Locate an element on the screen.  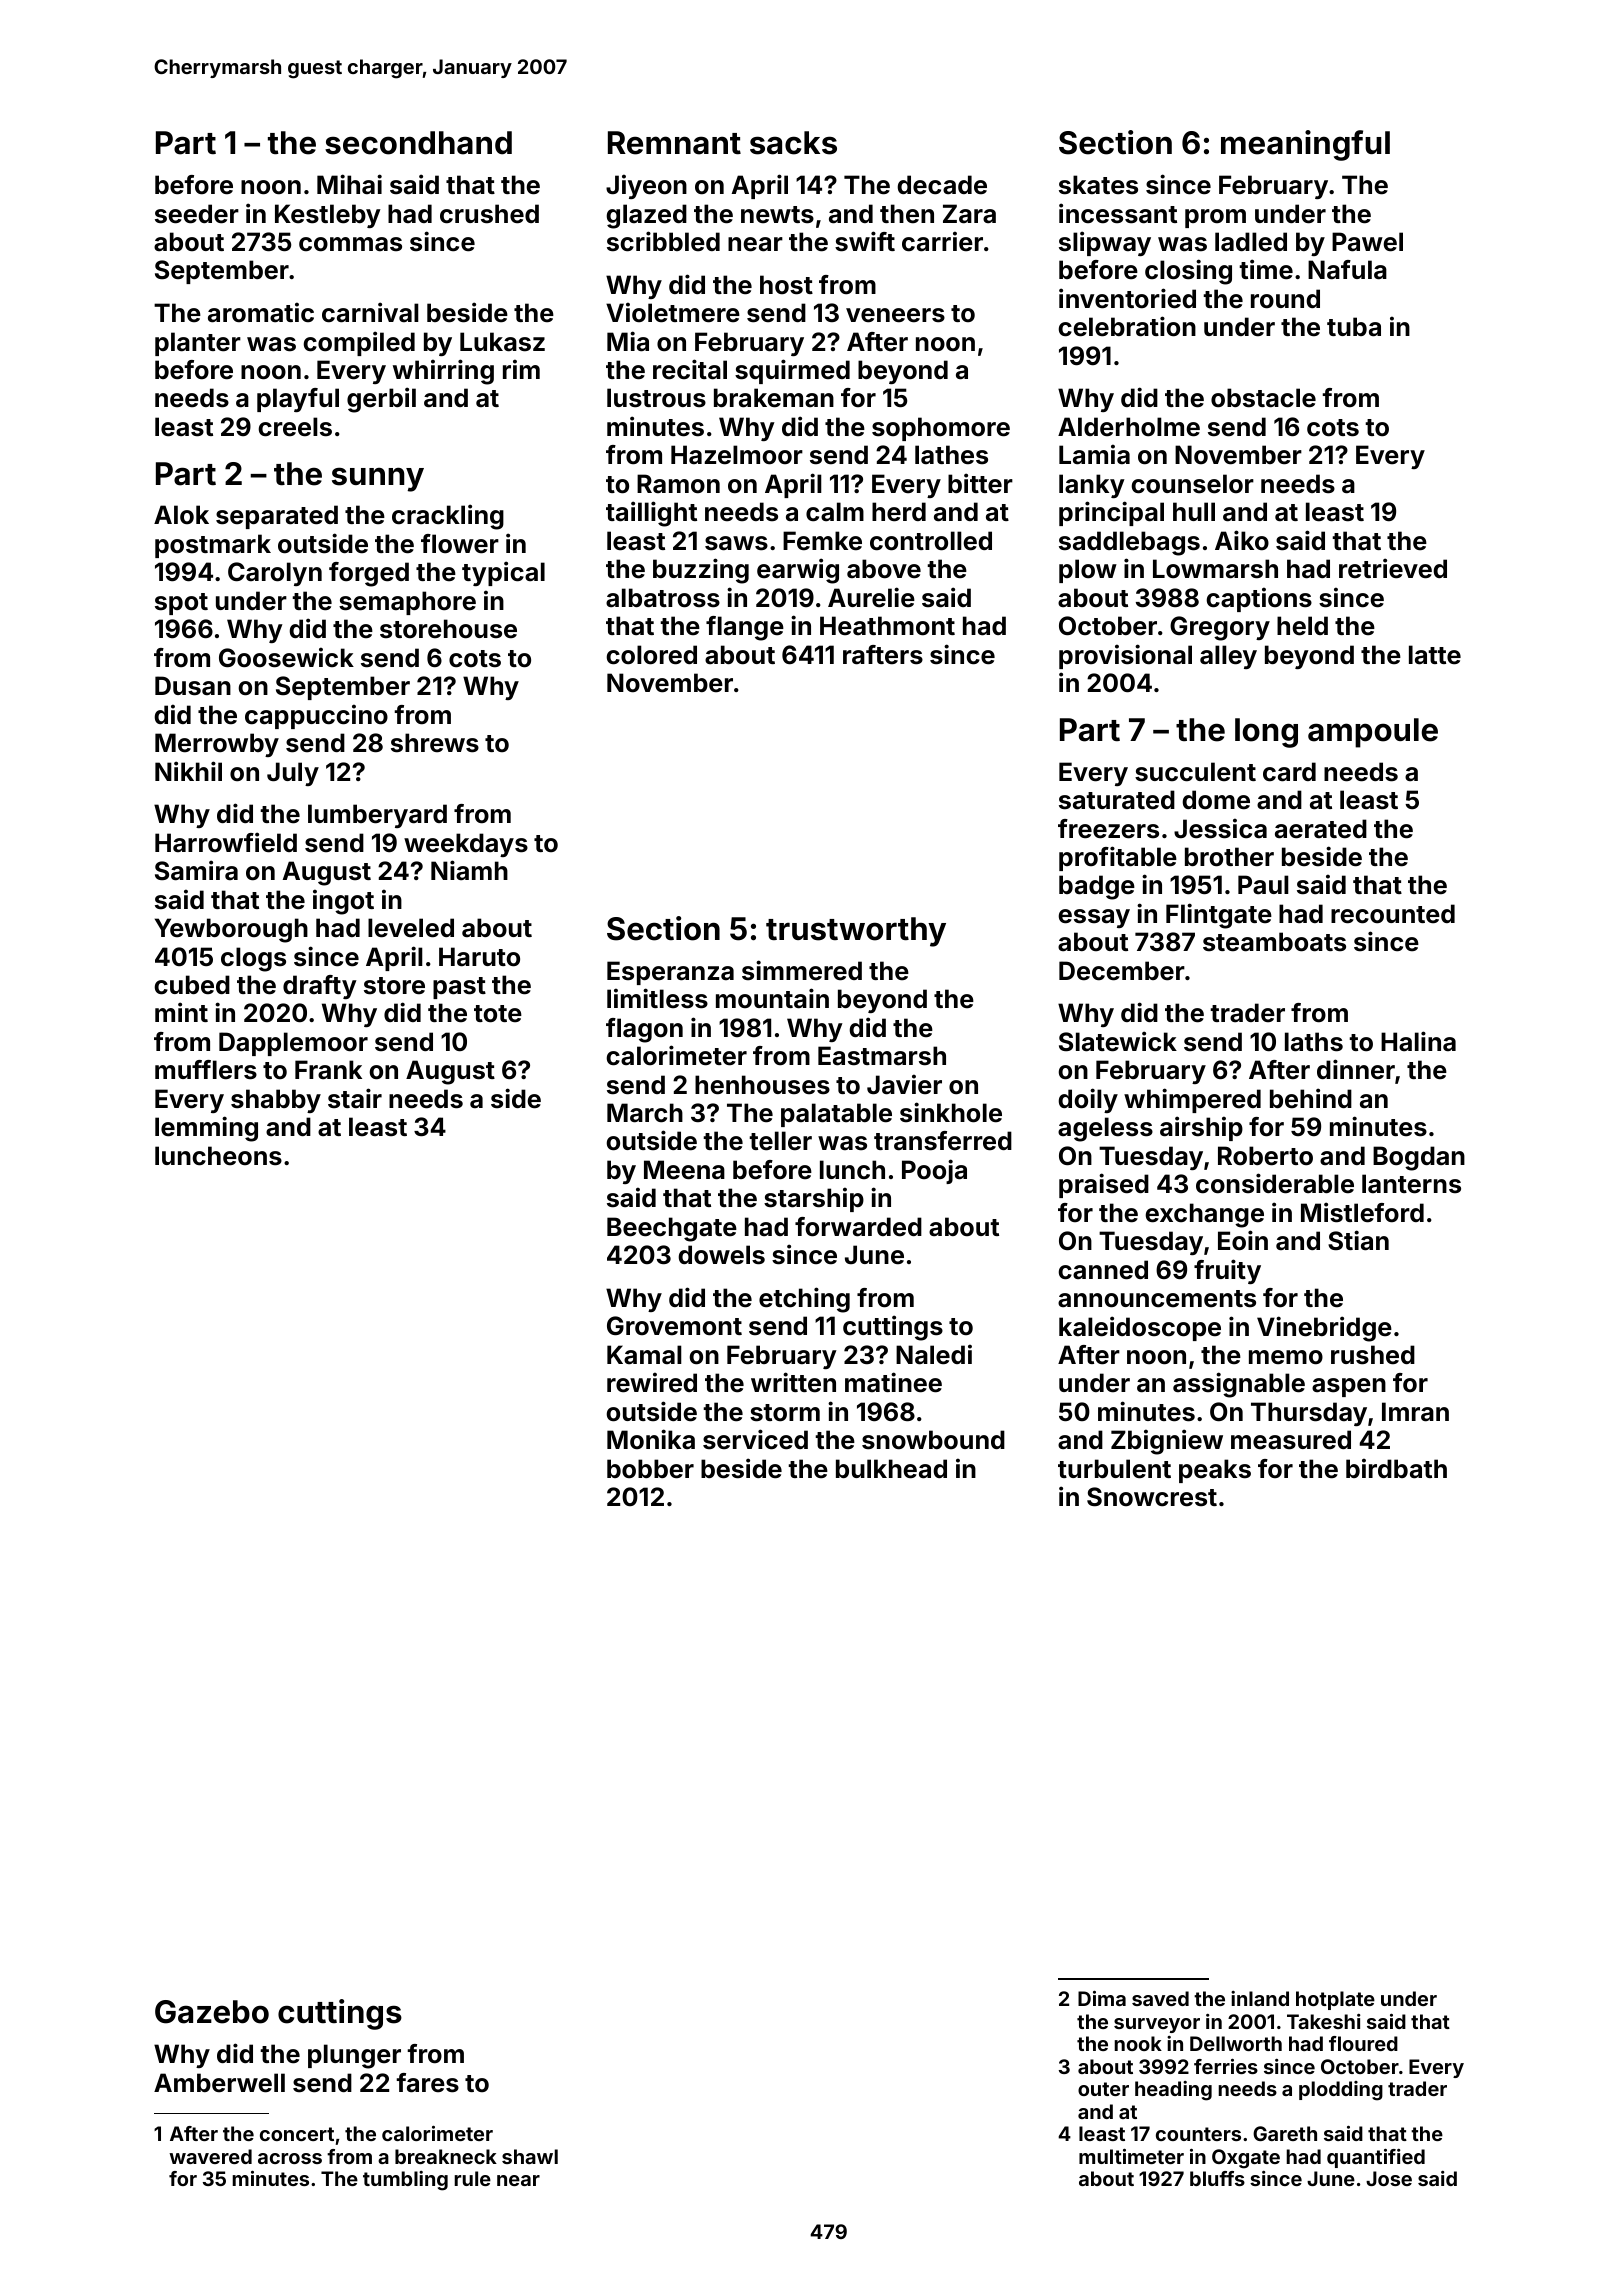
sacks is located at coordinates (793, 143).
